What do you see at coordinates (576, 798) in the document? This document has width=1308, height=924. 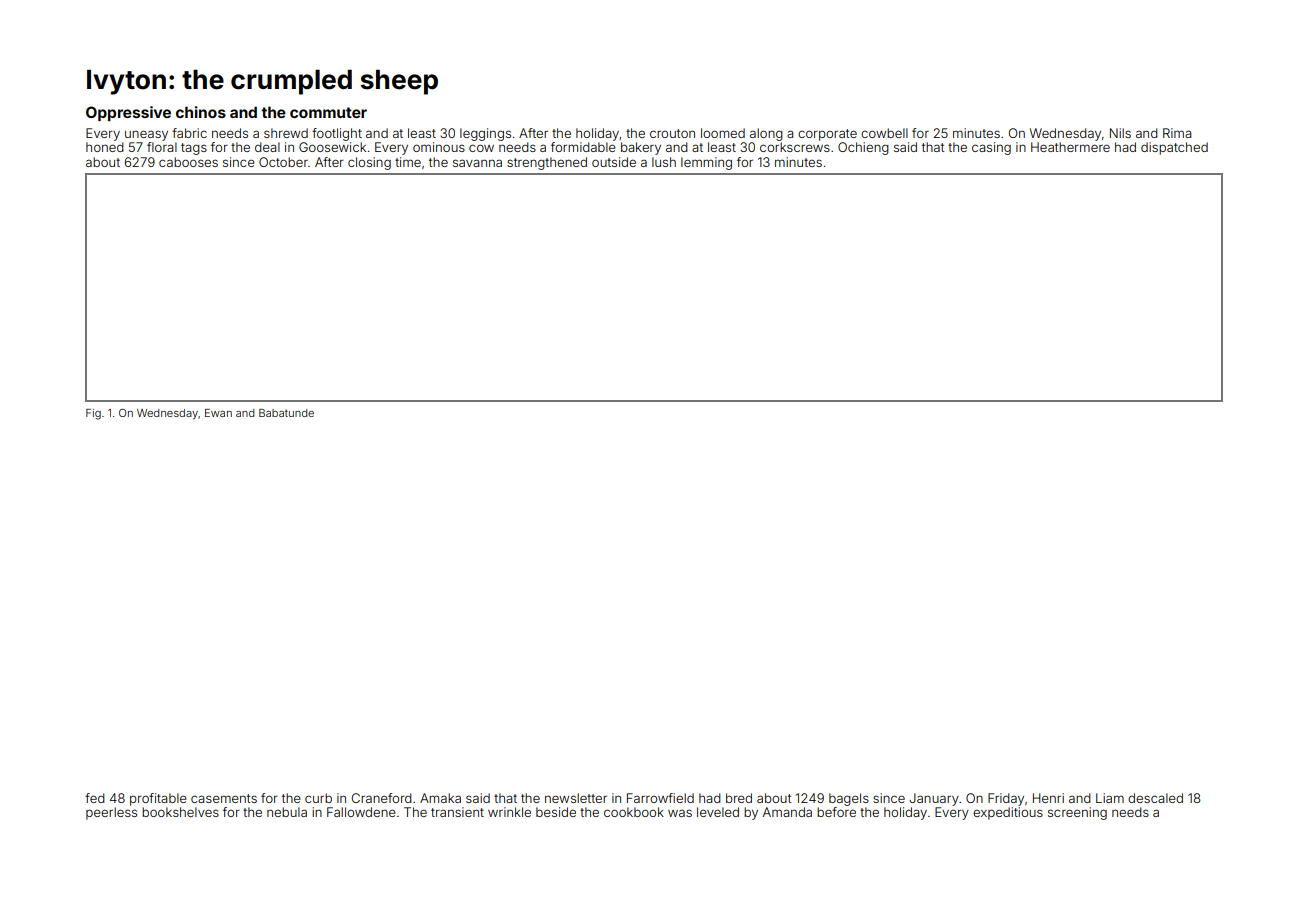 I see `newsletter` at bounding box center [576, 798].
